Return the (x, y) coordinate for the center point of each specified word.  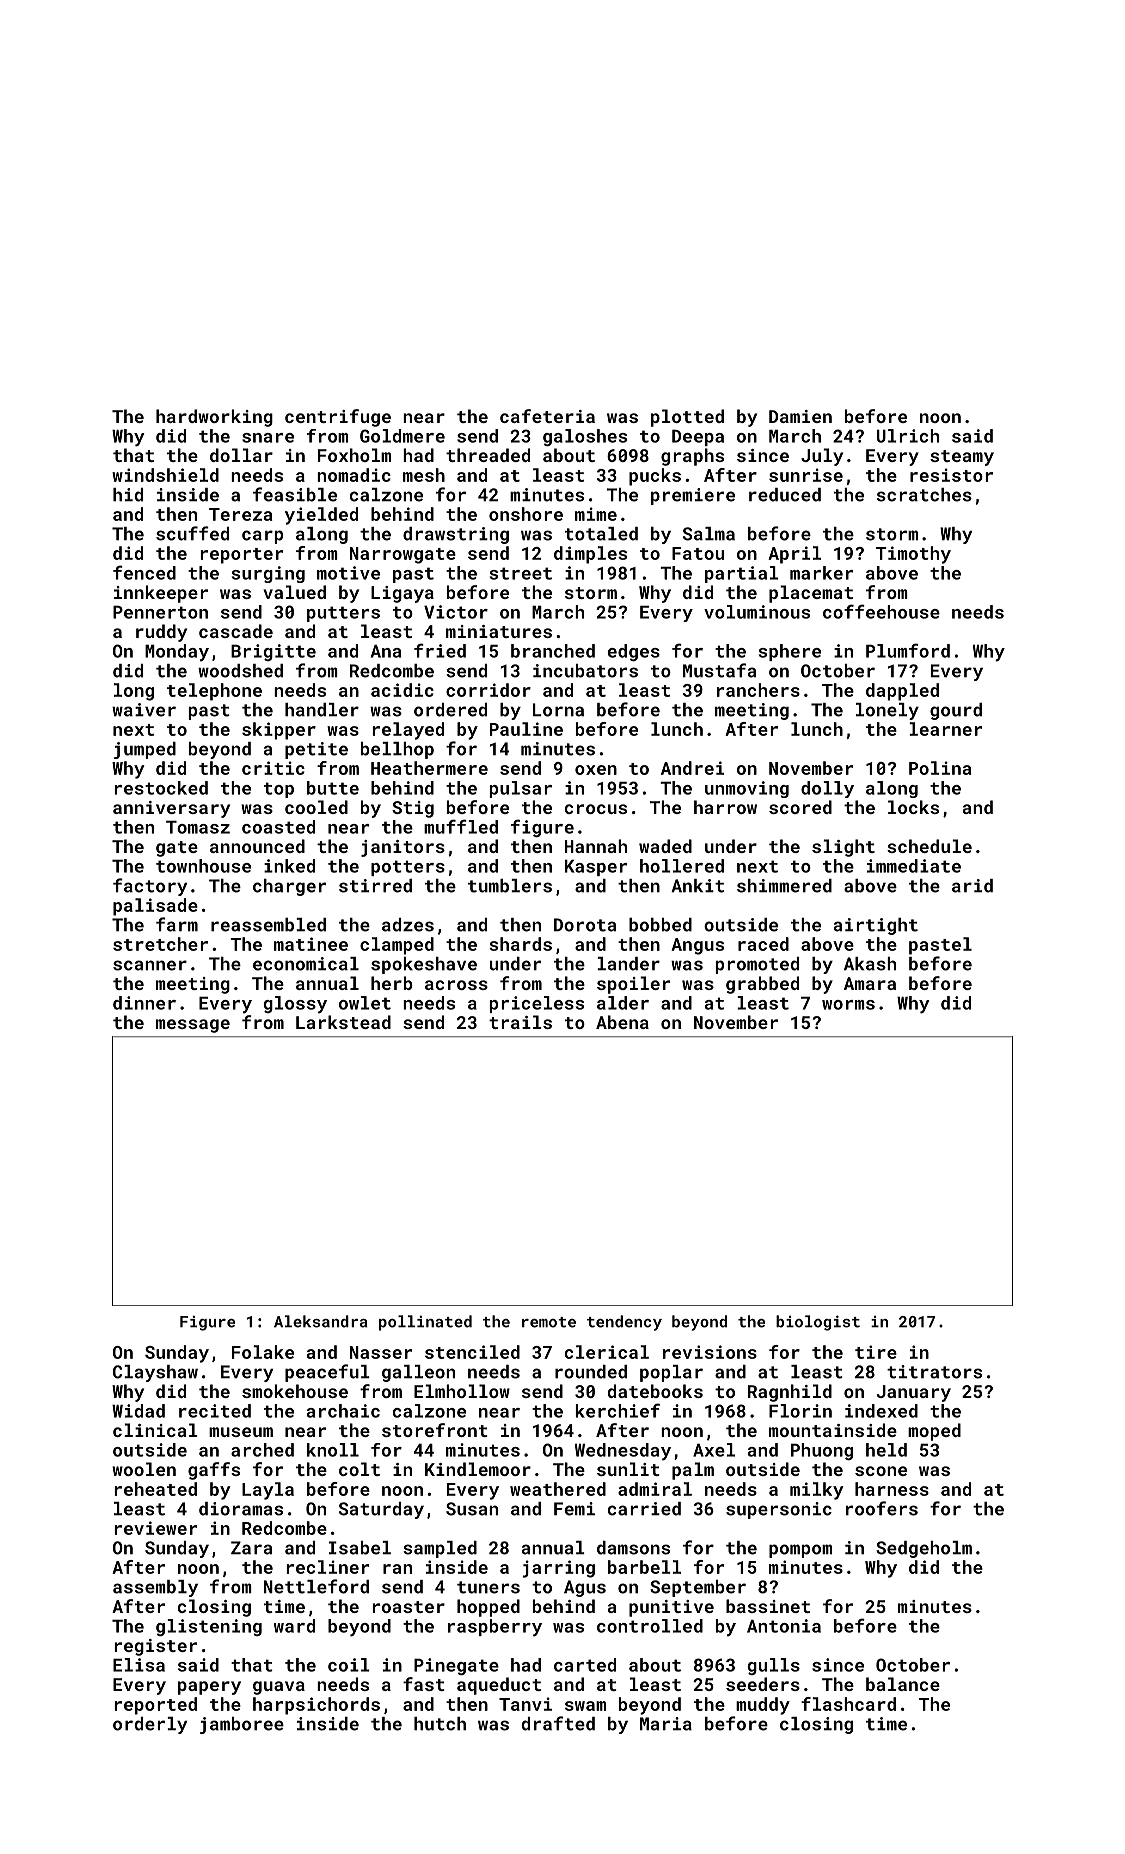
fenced (144, 572)
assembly (155, 1588)
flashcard (848, 1704)
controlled (650, 1626)
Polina (940, 768)
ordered (450, 710)
